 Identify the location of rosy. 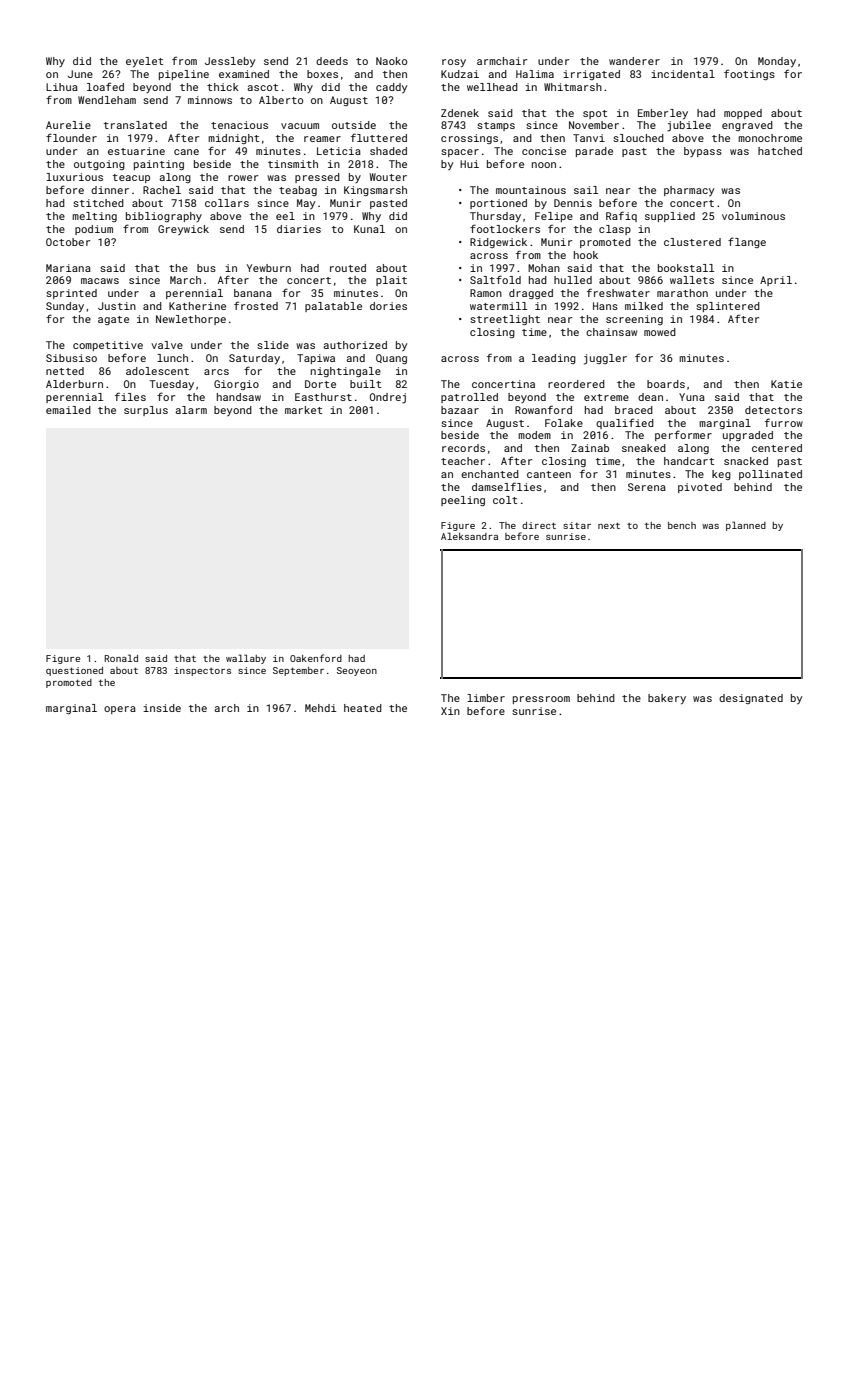
(454, 63).
